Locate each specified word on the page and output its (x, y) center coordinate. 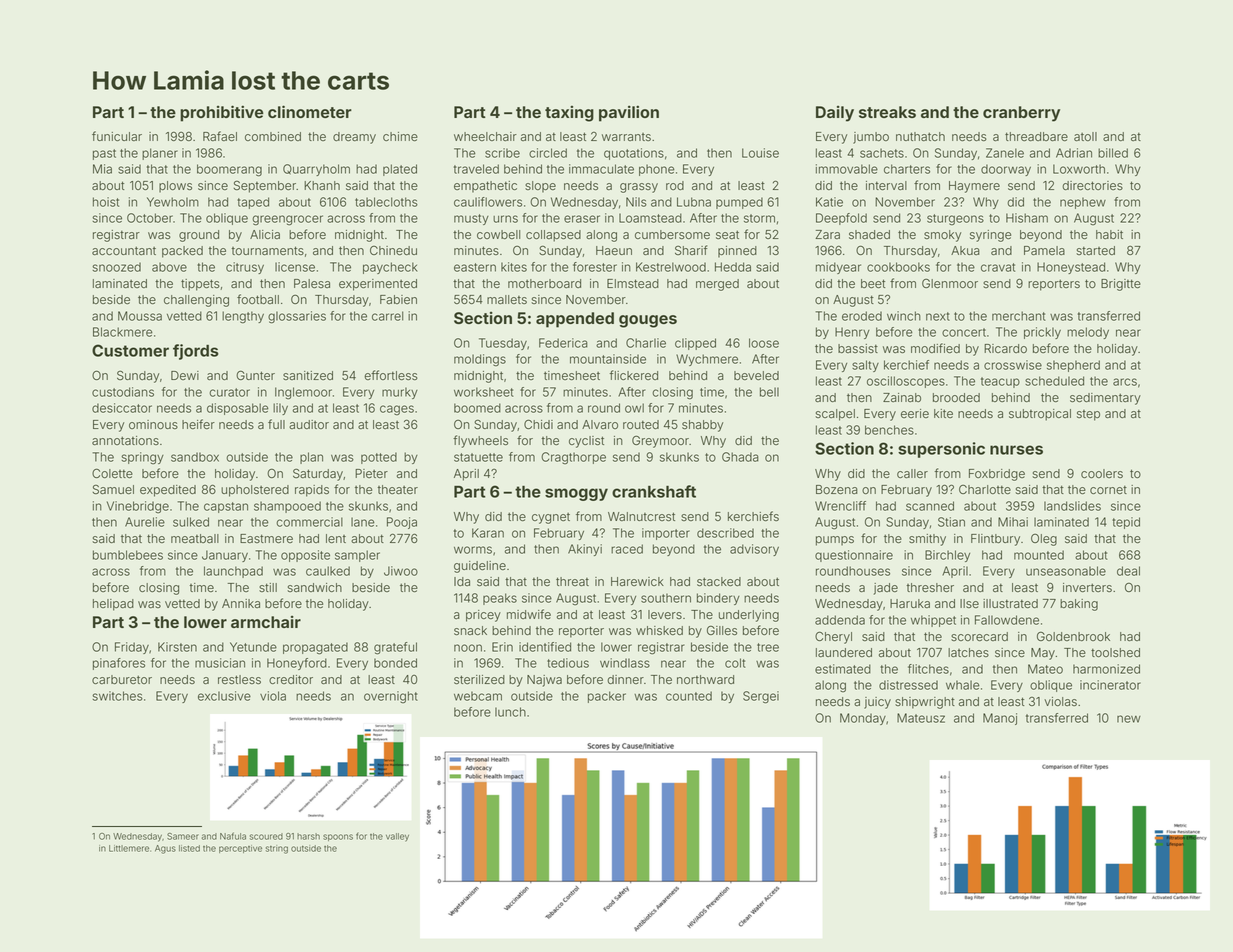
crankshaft (654, 491)
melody (1088, 333)
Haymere (974, 187)
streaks (887, 112)
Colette (112, 473)
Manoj (1000, 719)
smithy (927, 540)
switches (117, 696)
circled (548, 153)
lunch (510, 712)
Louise (760, 153)
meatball (195, 539)
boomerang (229, 170)
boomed (477, 408)
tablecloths (386, 202)
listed (189, 848)
